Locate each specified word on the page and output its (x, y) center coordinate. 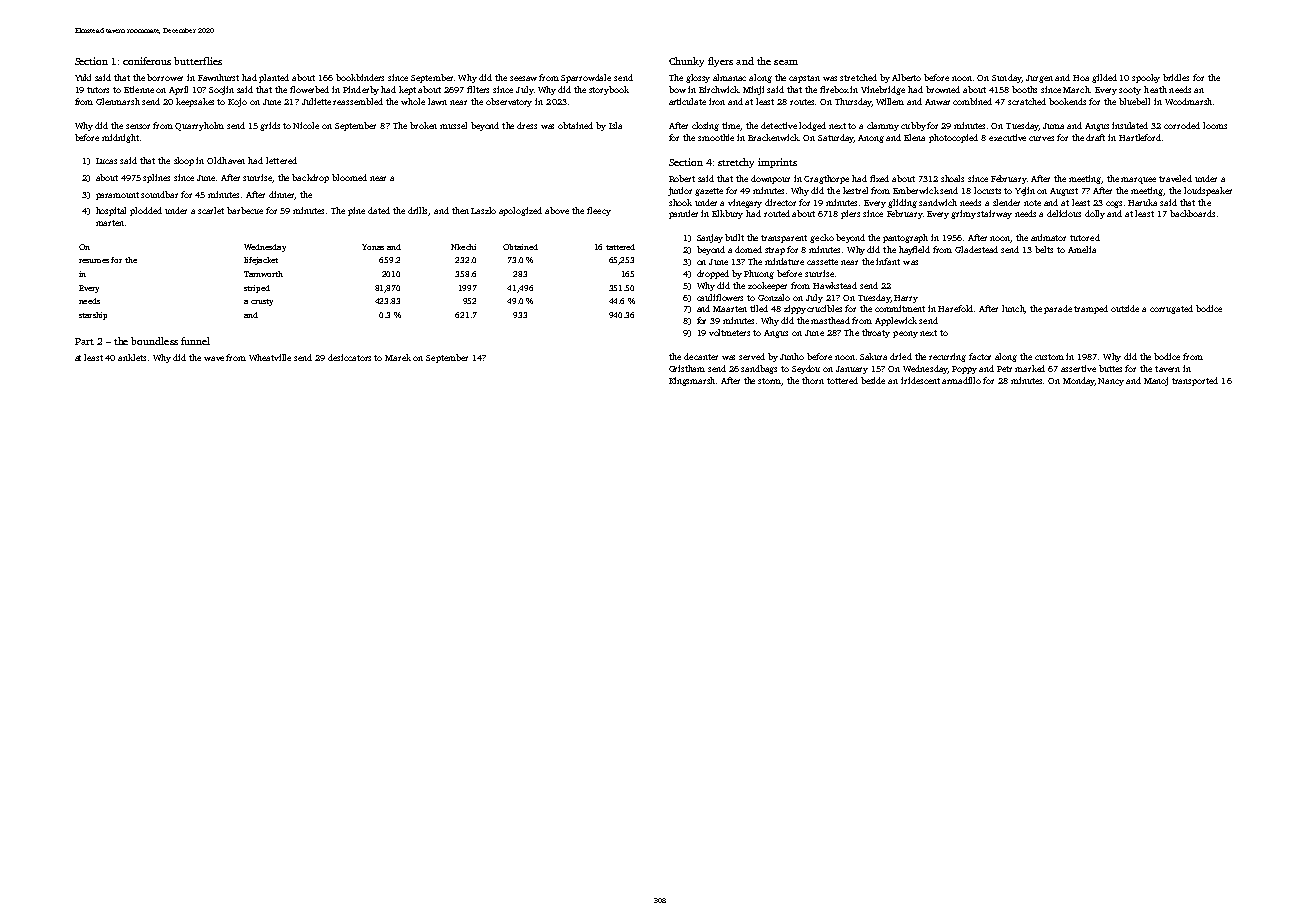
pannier (683, 214)
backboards (1192, 213)
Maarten (730, 309)
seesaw (523, 78)
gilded (1104, 78)
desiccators (349, 357)
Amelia (1082, 249)
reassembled (358, 101)
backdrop (310, 178)
